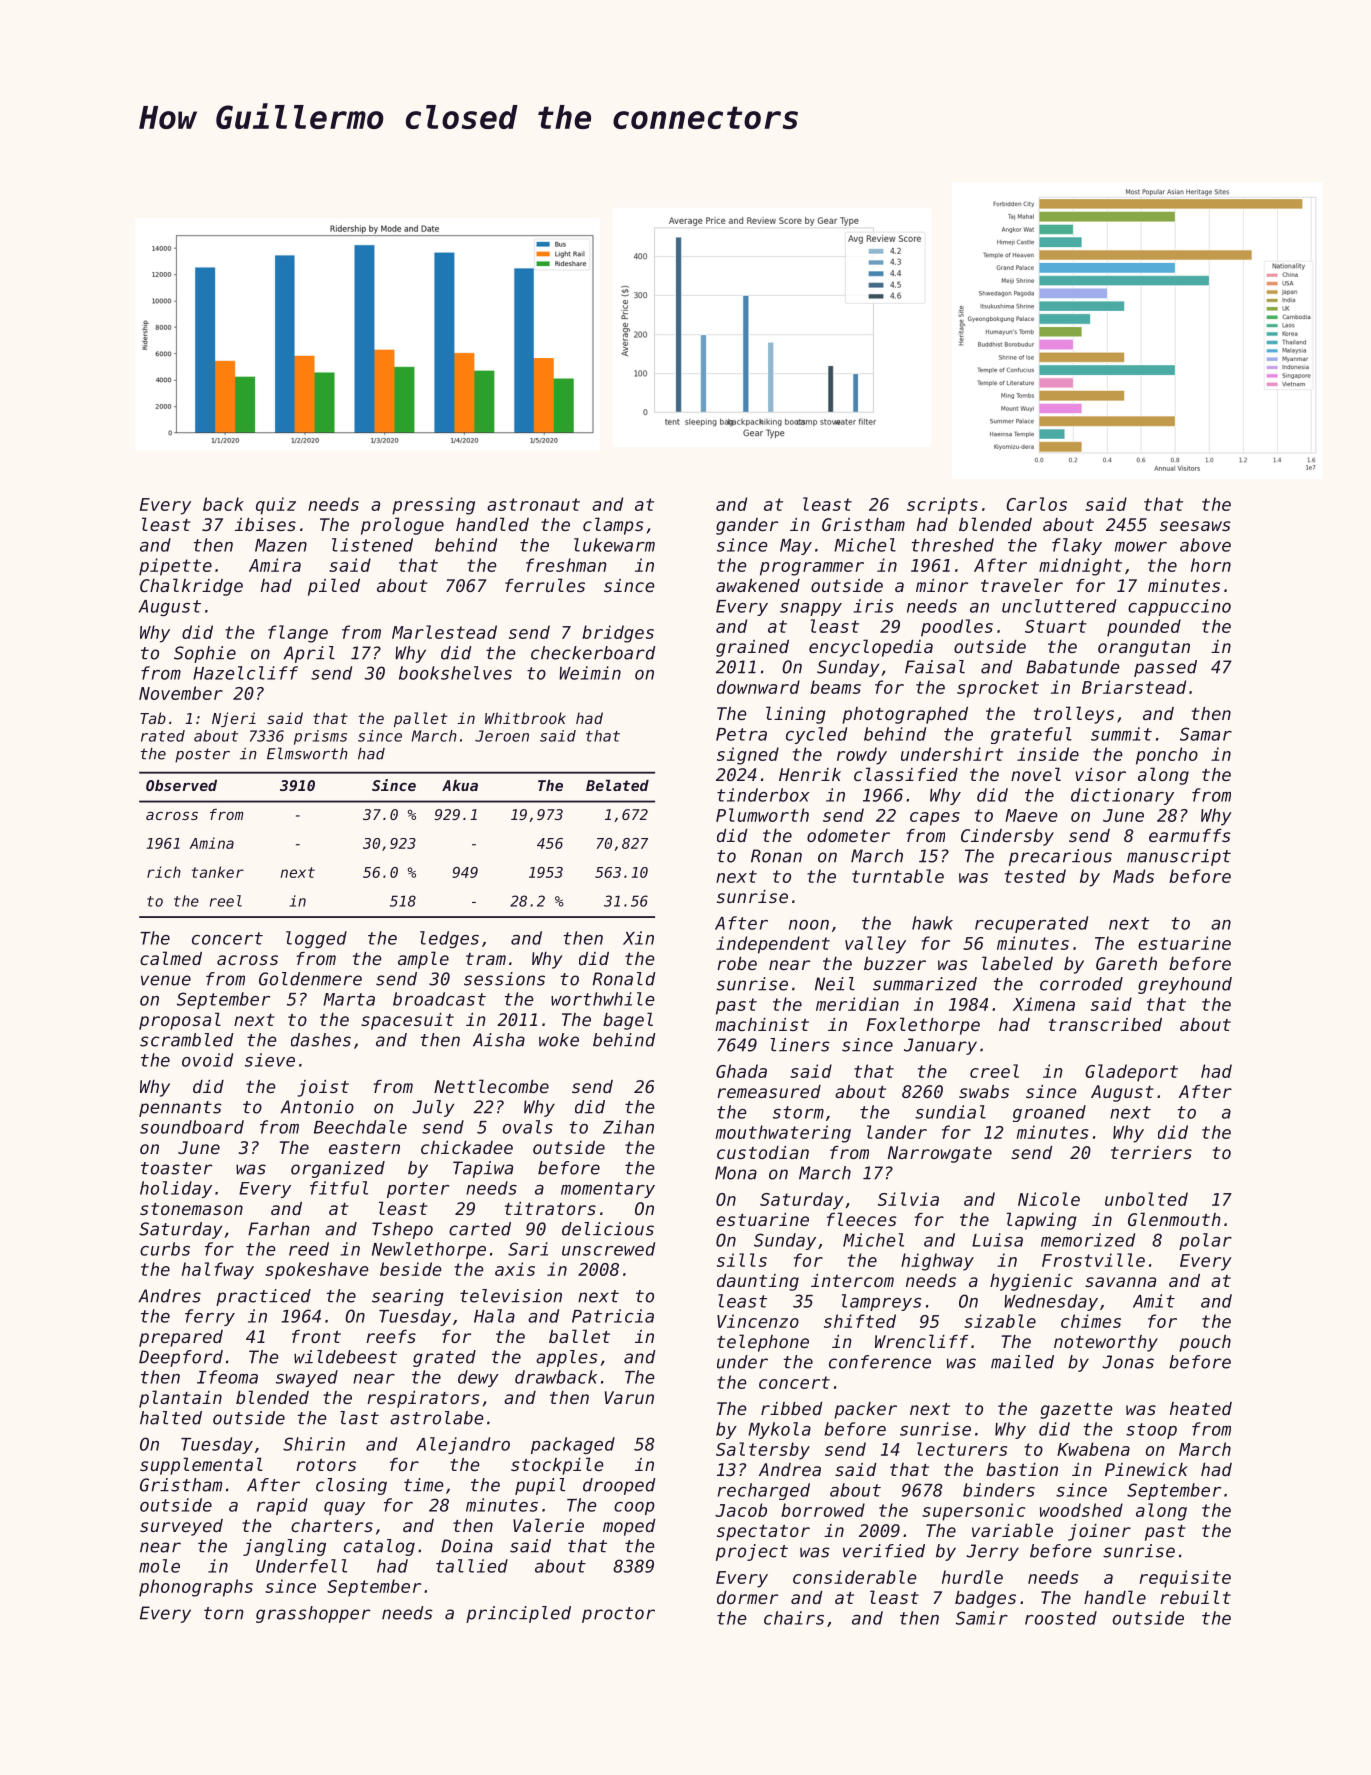 The width and height of the screenshot is (1371, 1775). I want to click on groaned, so click(1049, 1113).
